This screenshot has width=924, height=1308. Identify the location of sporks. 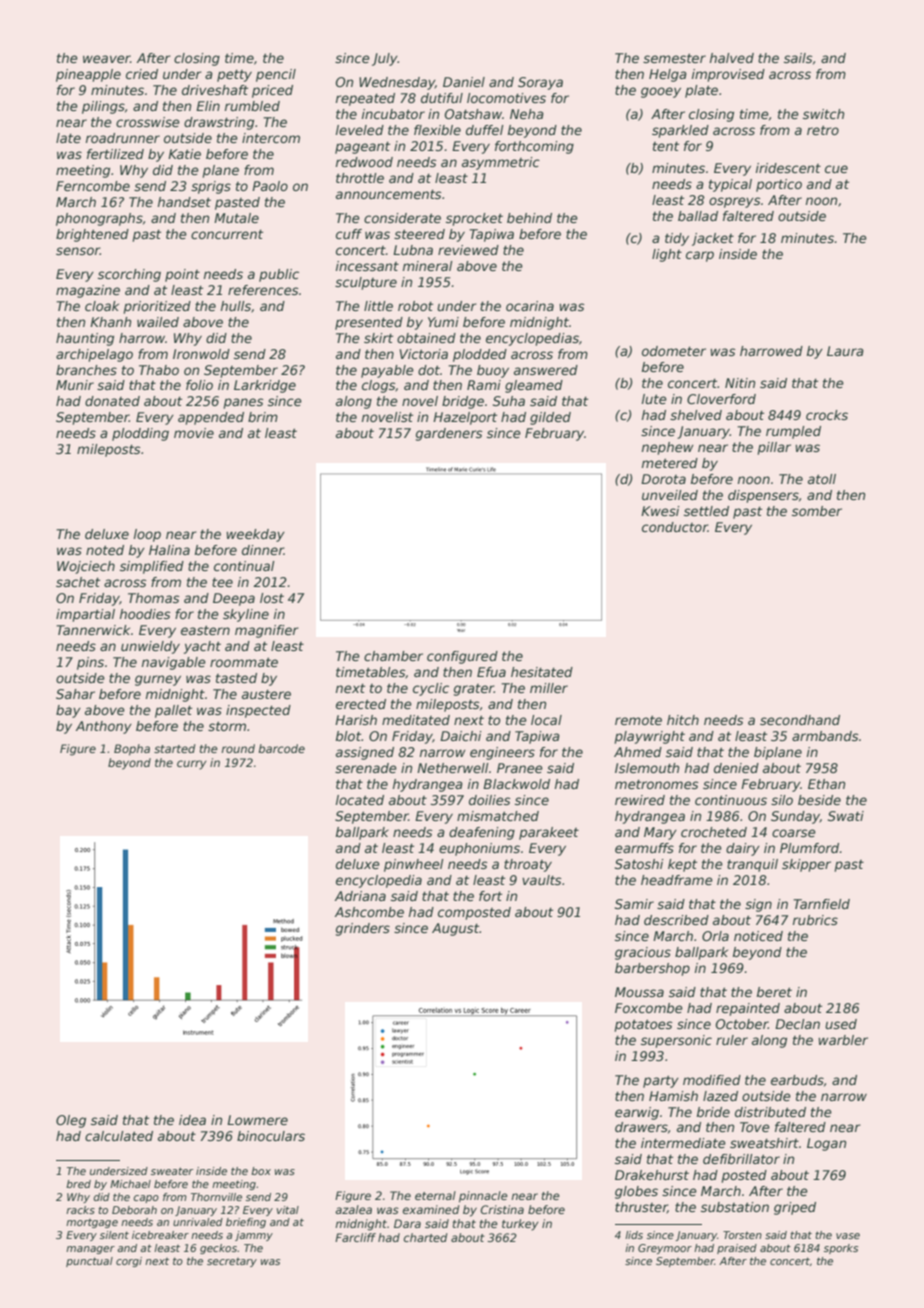
(841, 1249).
